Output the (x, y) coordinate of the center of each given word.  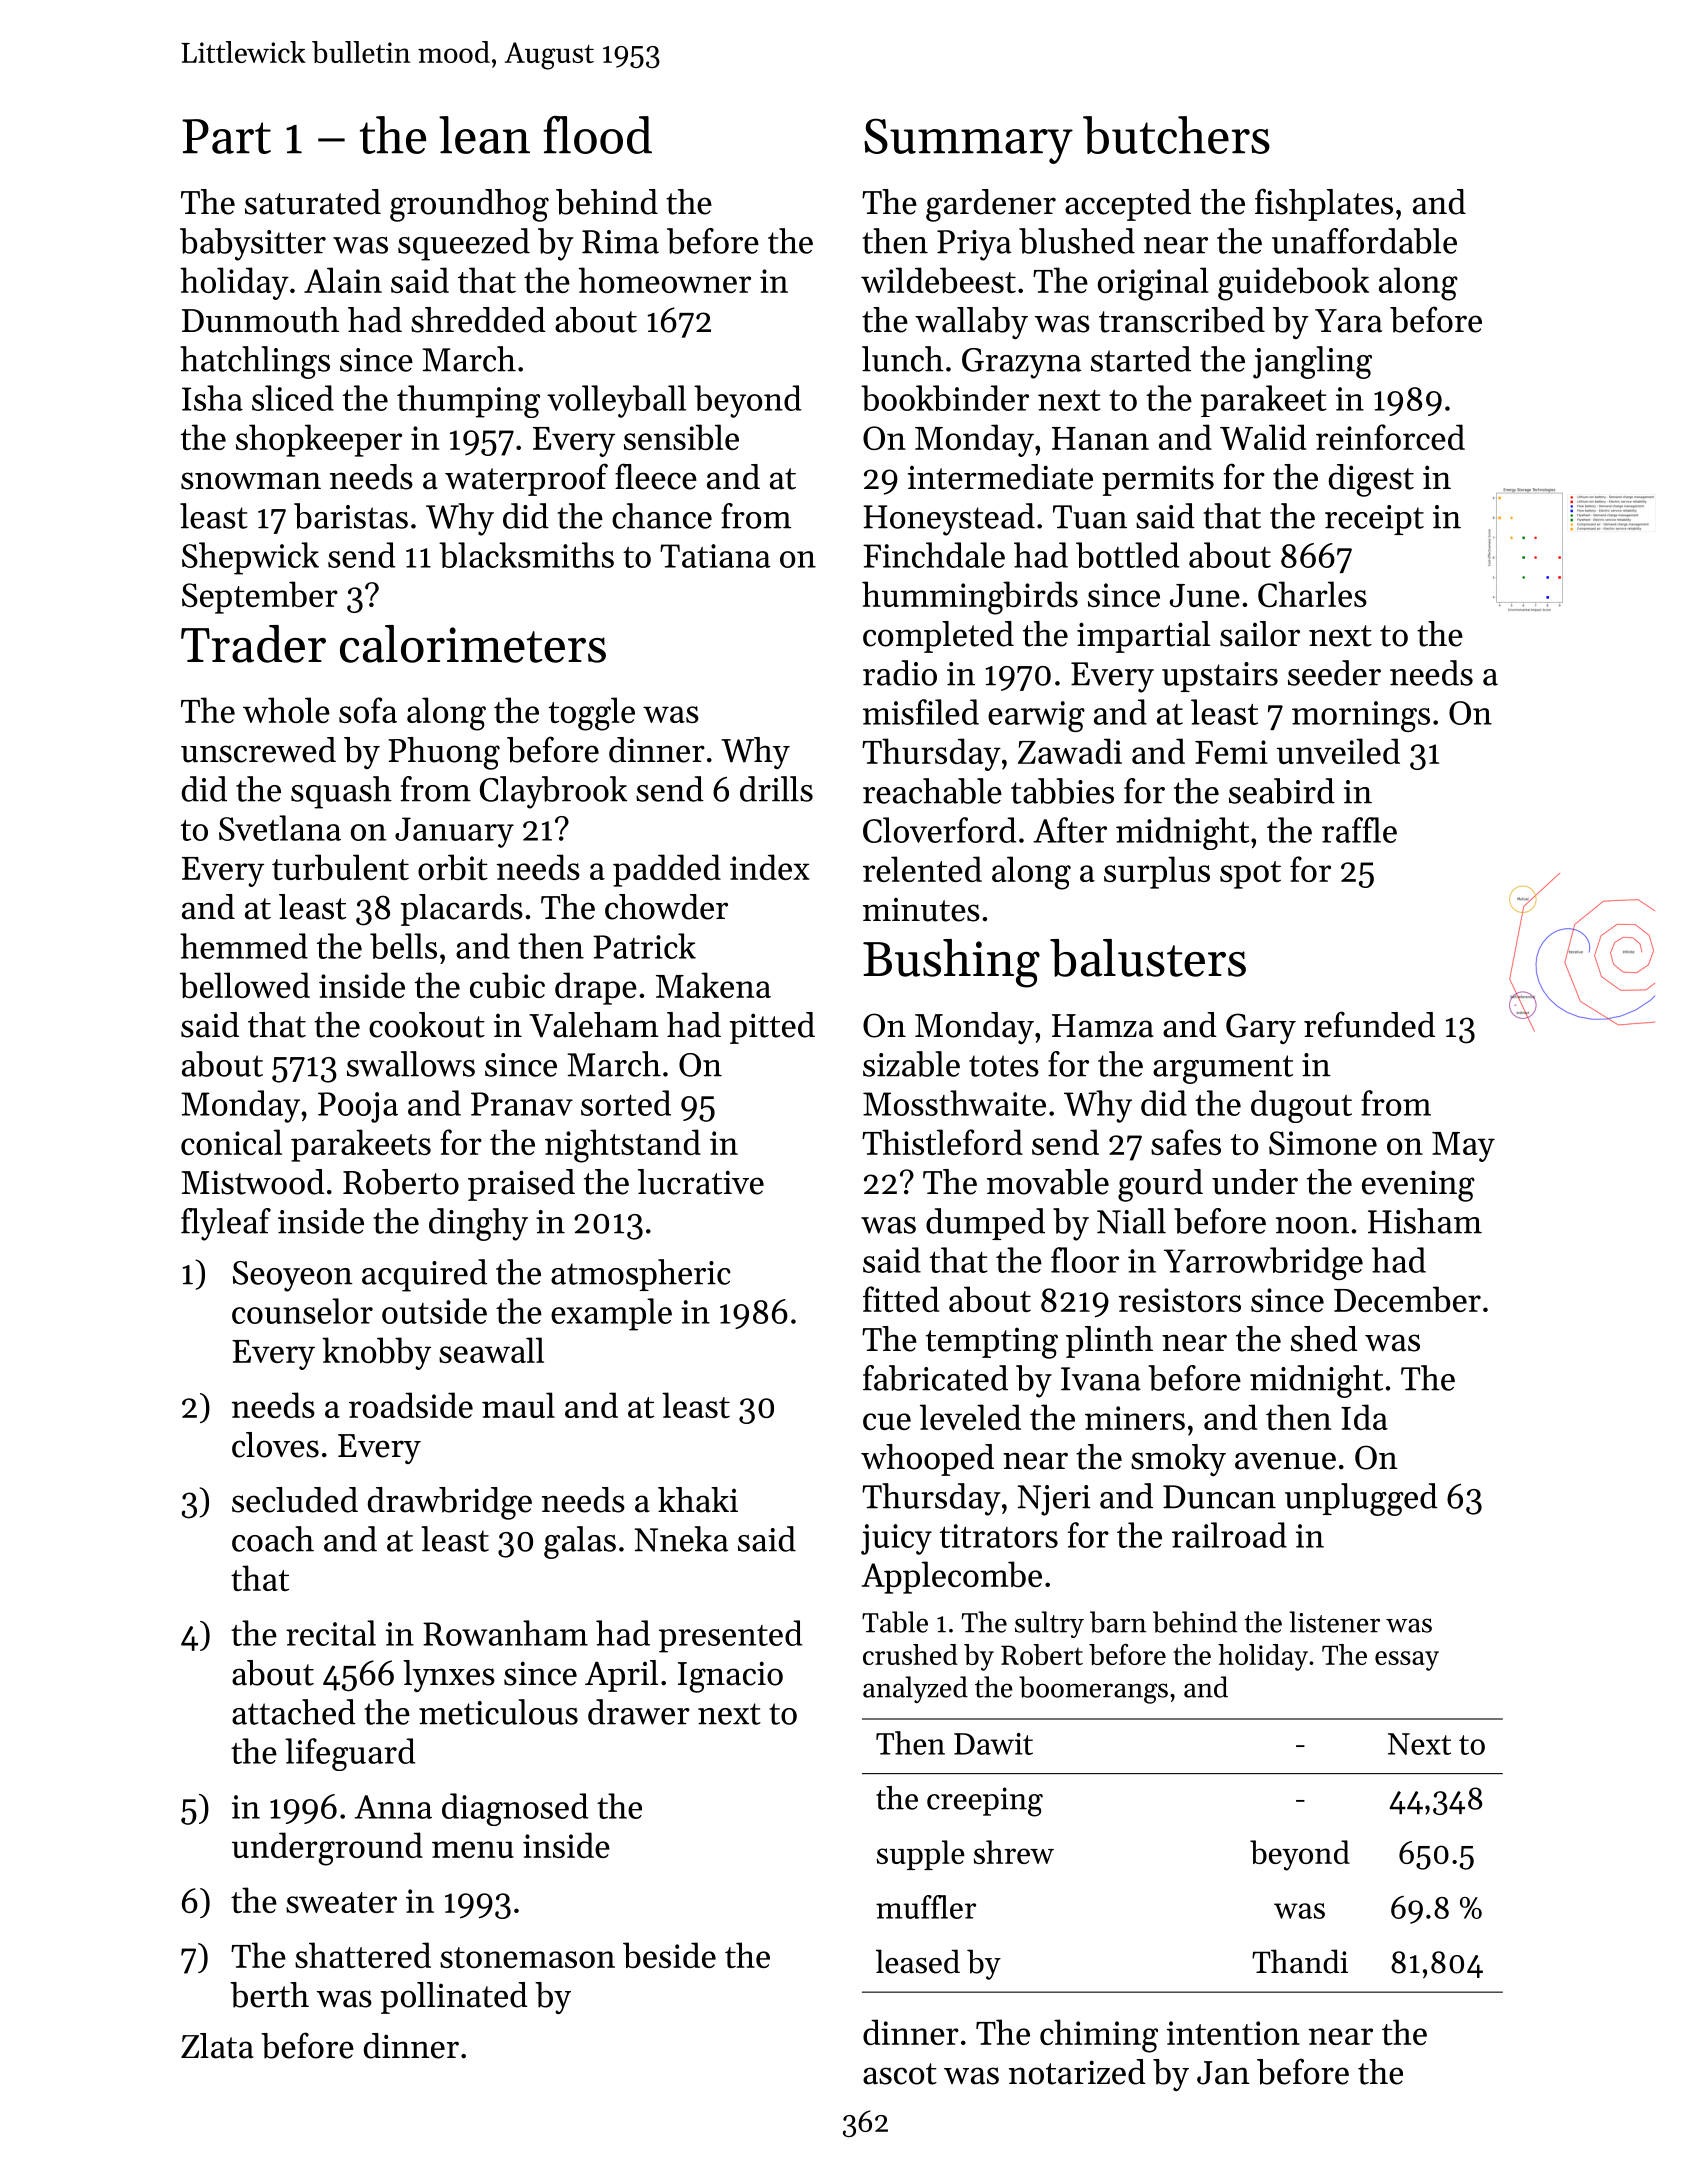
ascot (900, 2074)
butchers (1176, 135)
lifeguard (350, 1754)
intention (1233, 2033)
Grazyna (1021, 363)
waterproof (526, 479)
